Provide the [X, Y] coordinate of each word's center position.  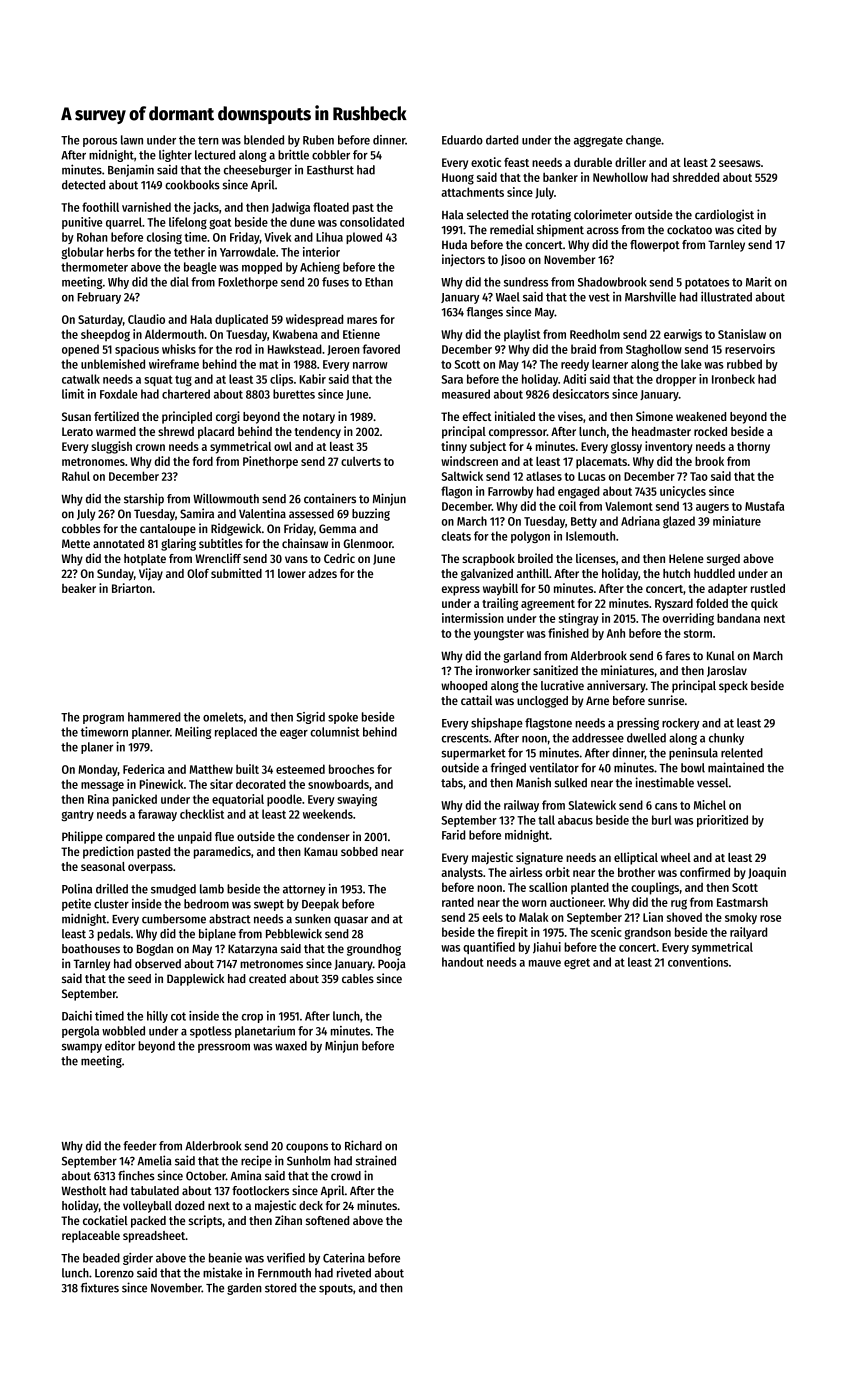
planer [97, 748]
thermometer [94, 267]
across [603, 231]
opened [80, 350]
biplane [217, 934]
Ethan [379, 282]
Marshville [650, 297]
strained [376, 1160]
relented [742, 753]
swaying [357, 800]
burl [662, 820]
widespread [314, 320]
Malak [534, 917]
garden [244, 1289]
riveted [354, 1273]
